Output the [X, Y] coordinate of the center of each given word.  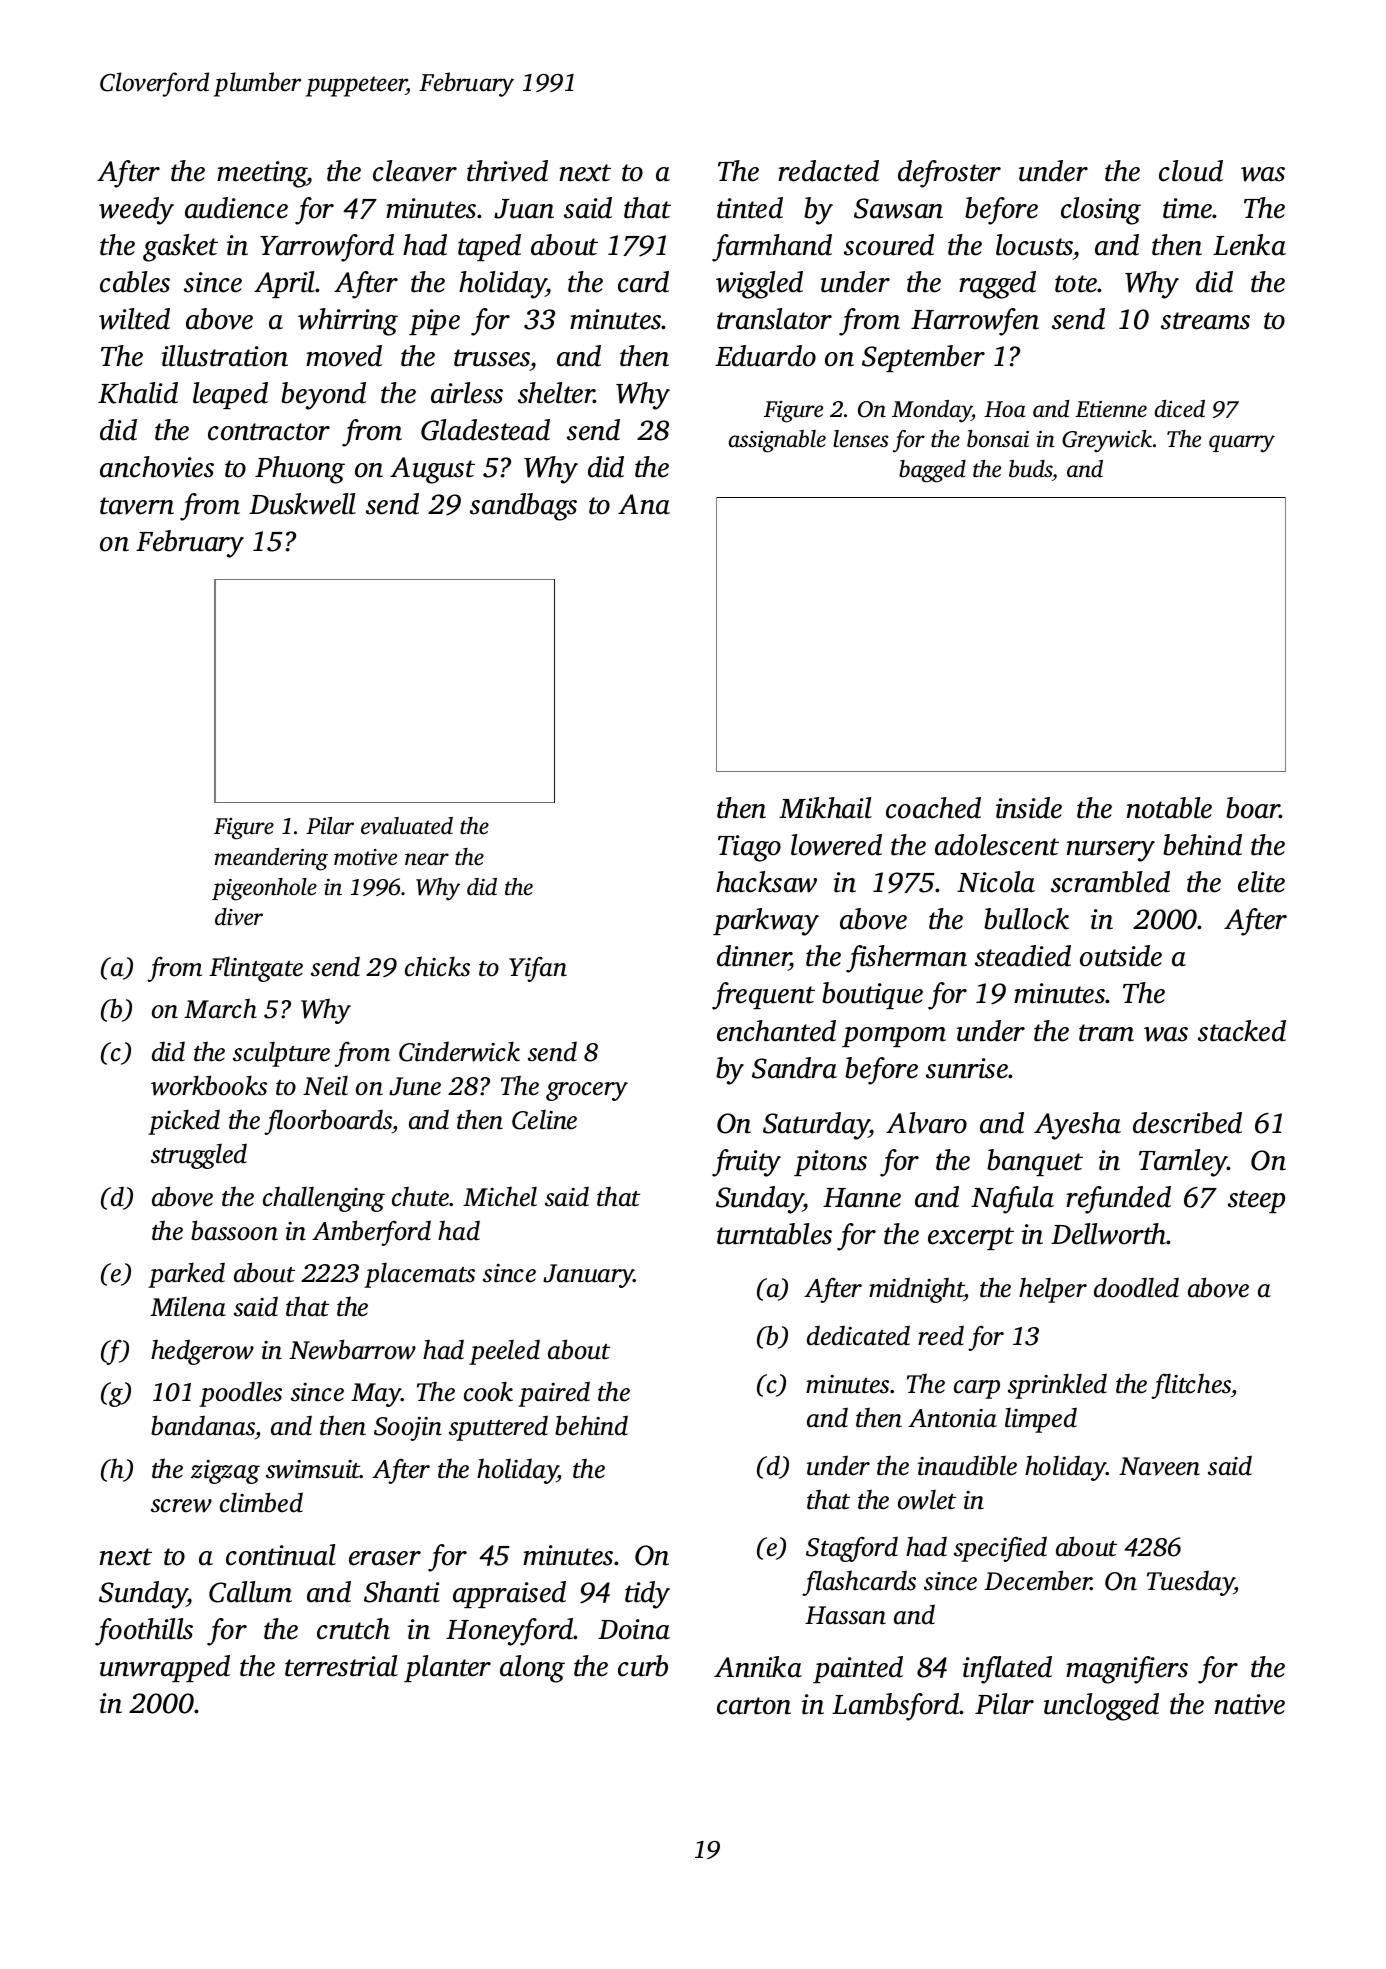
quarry [1242, 444]
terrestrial [341, 1666]
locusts [1034, 245]
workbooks [209, 1085]
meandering [271, 859]
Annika [758, 1667]
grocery [587, 1091]
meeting [262, 174]
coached [933, 808]
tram [1106, 1033]
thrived [507, 171]
